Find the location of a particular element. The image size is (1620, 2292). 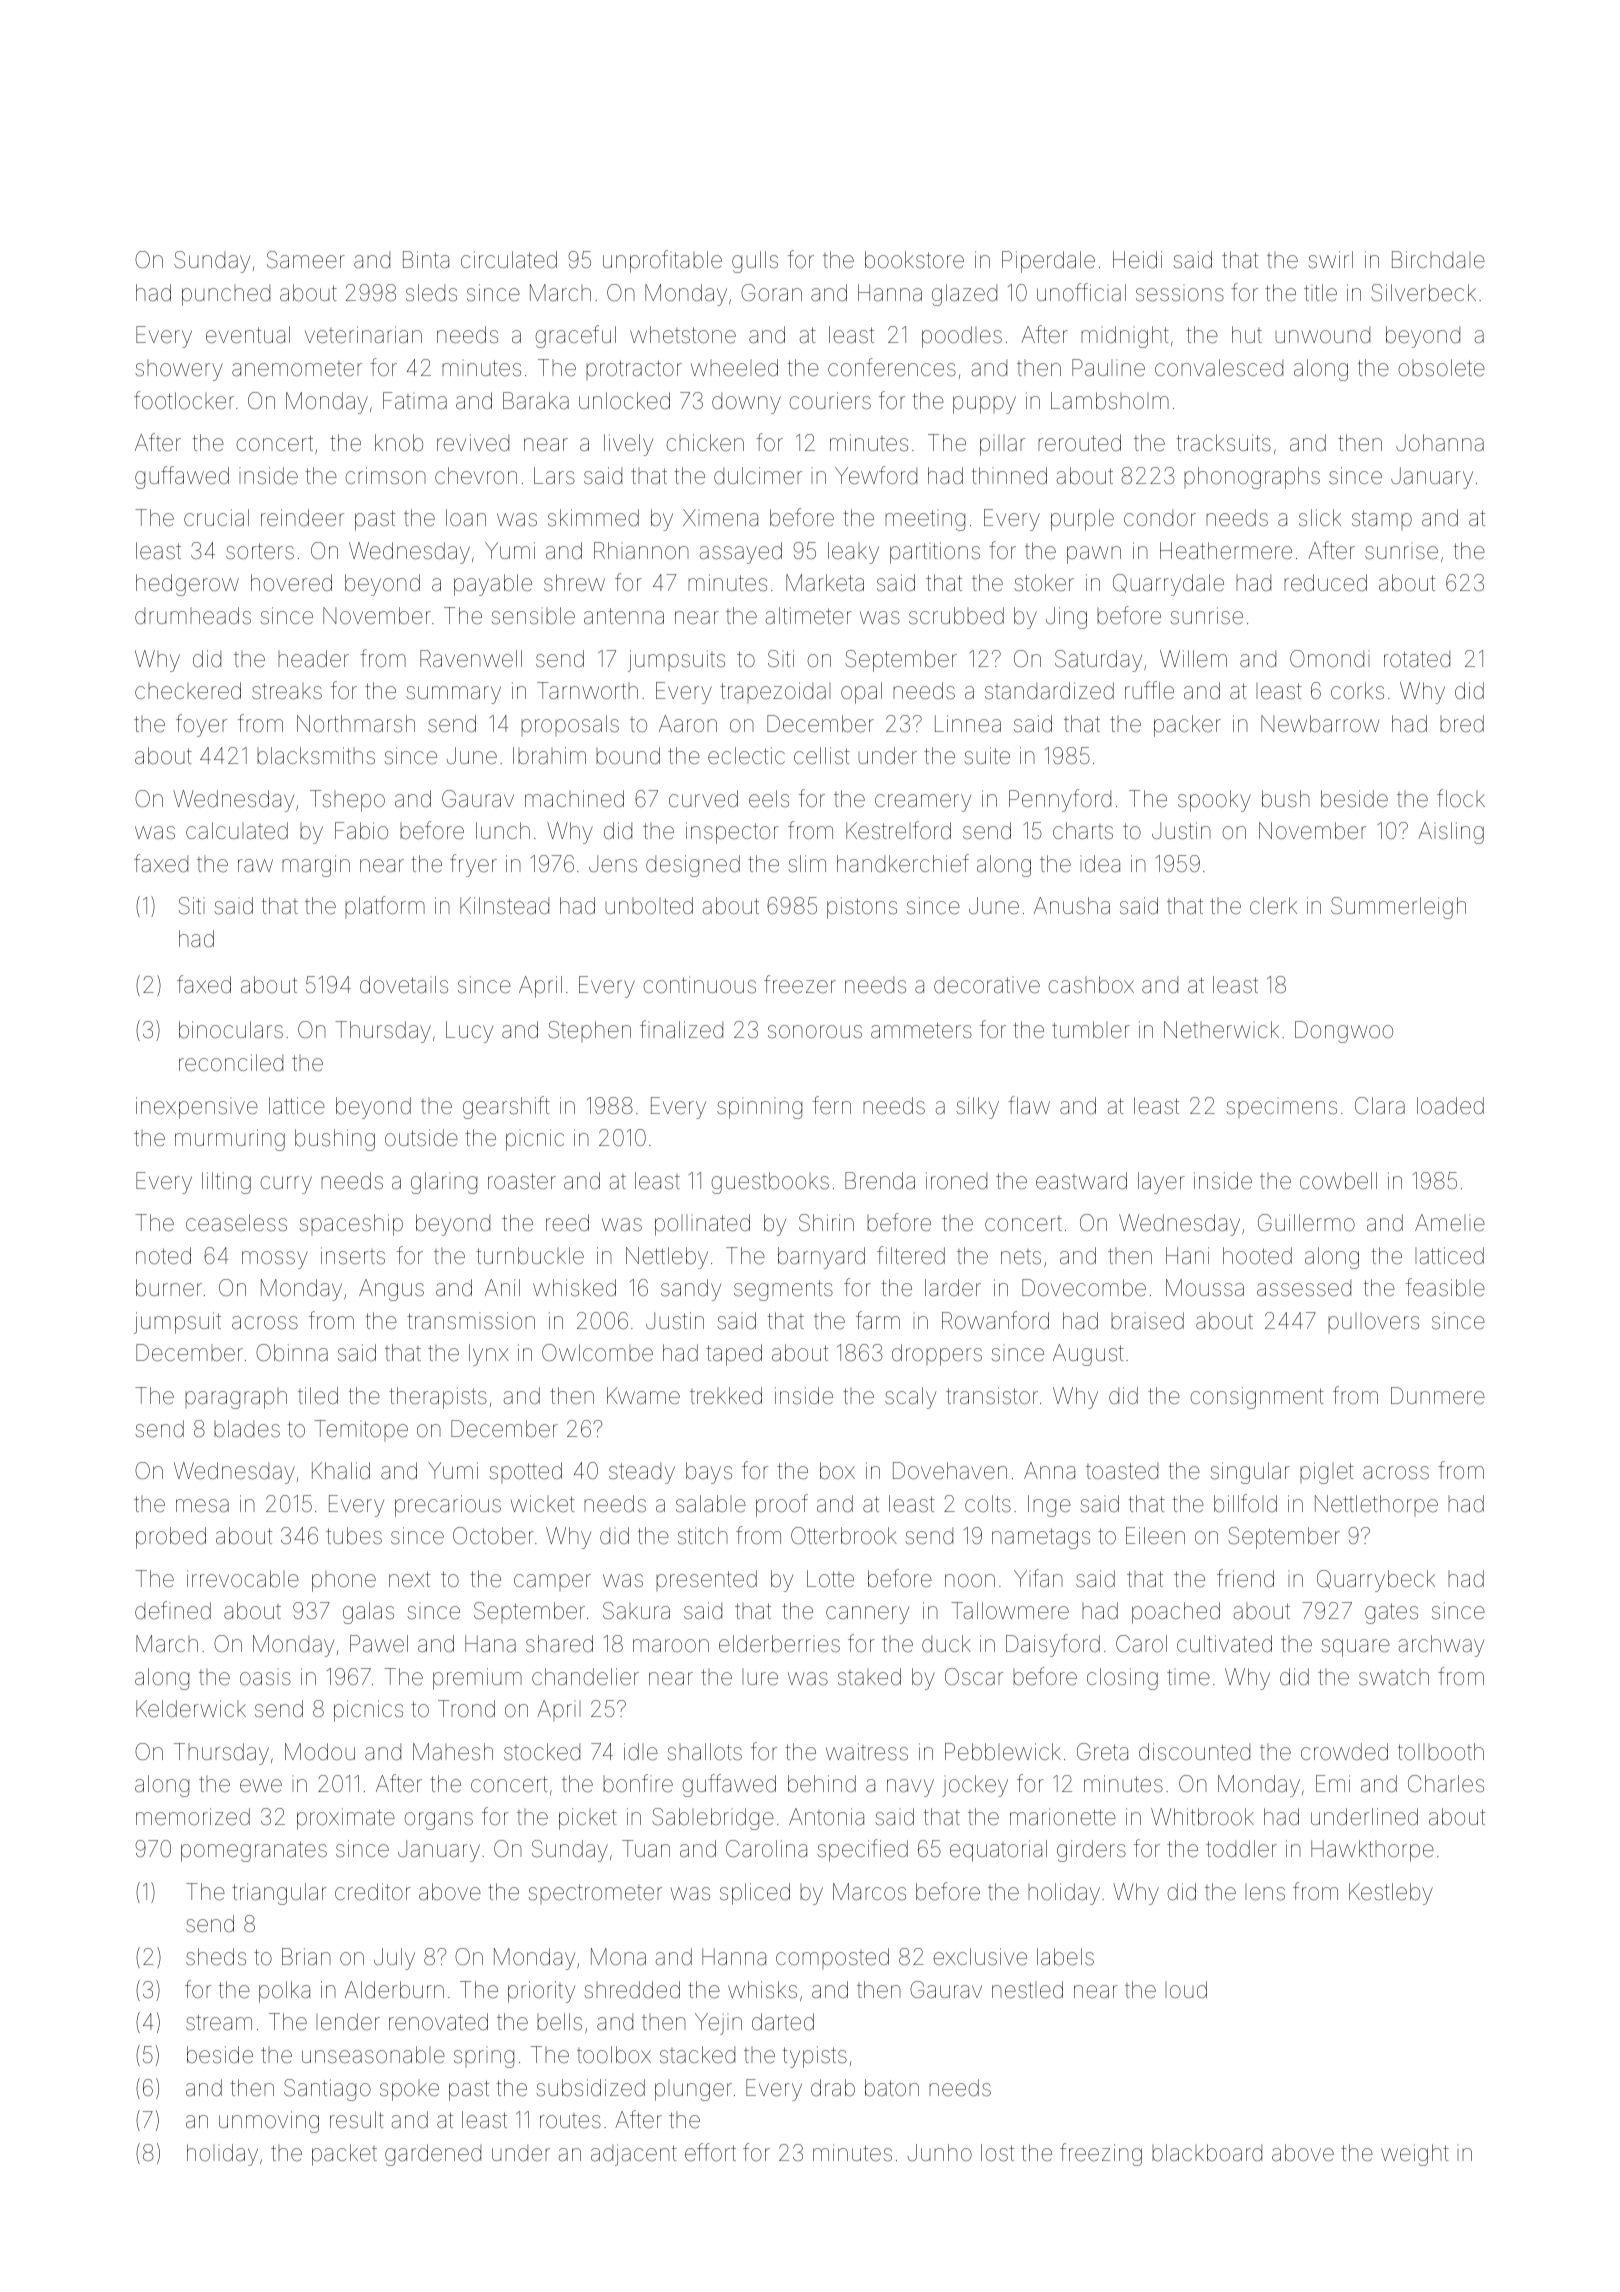

antenna is located at coordinates (624, 616).
